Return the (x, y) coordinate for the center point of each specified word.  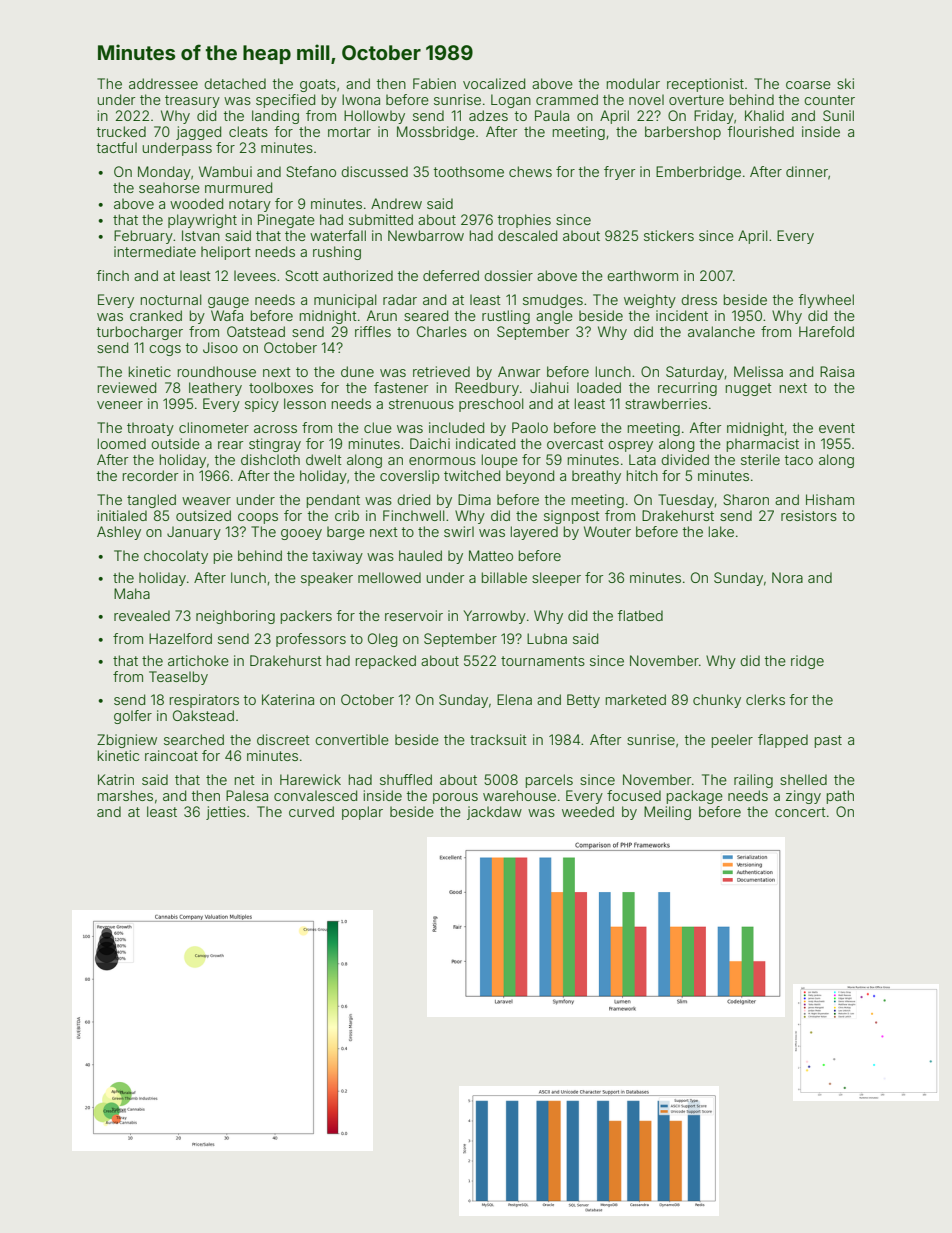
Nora (787, 577)
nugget (749, 389)
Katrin (116, 779)
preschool (491, 405)
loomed (122, 443)
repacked (386, 662)
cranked (156, 315)
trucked (121, 131)
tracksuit (498, 739)
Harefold (826, 331)
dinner (807, 171)
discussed (374, 171)
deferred (451, 275)
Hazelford (180, 638)
